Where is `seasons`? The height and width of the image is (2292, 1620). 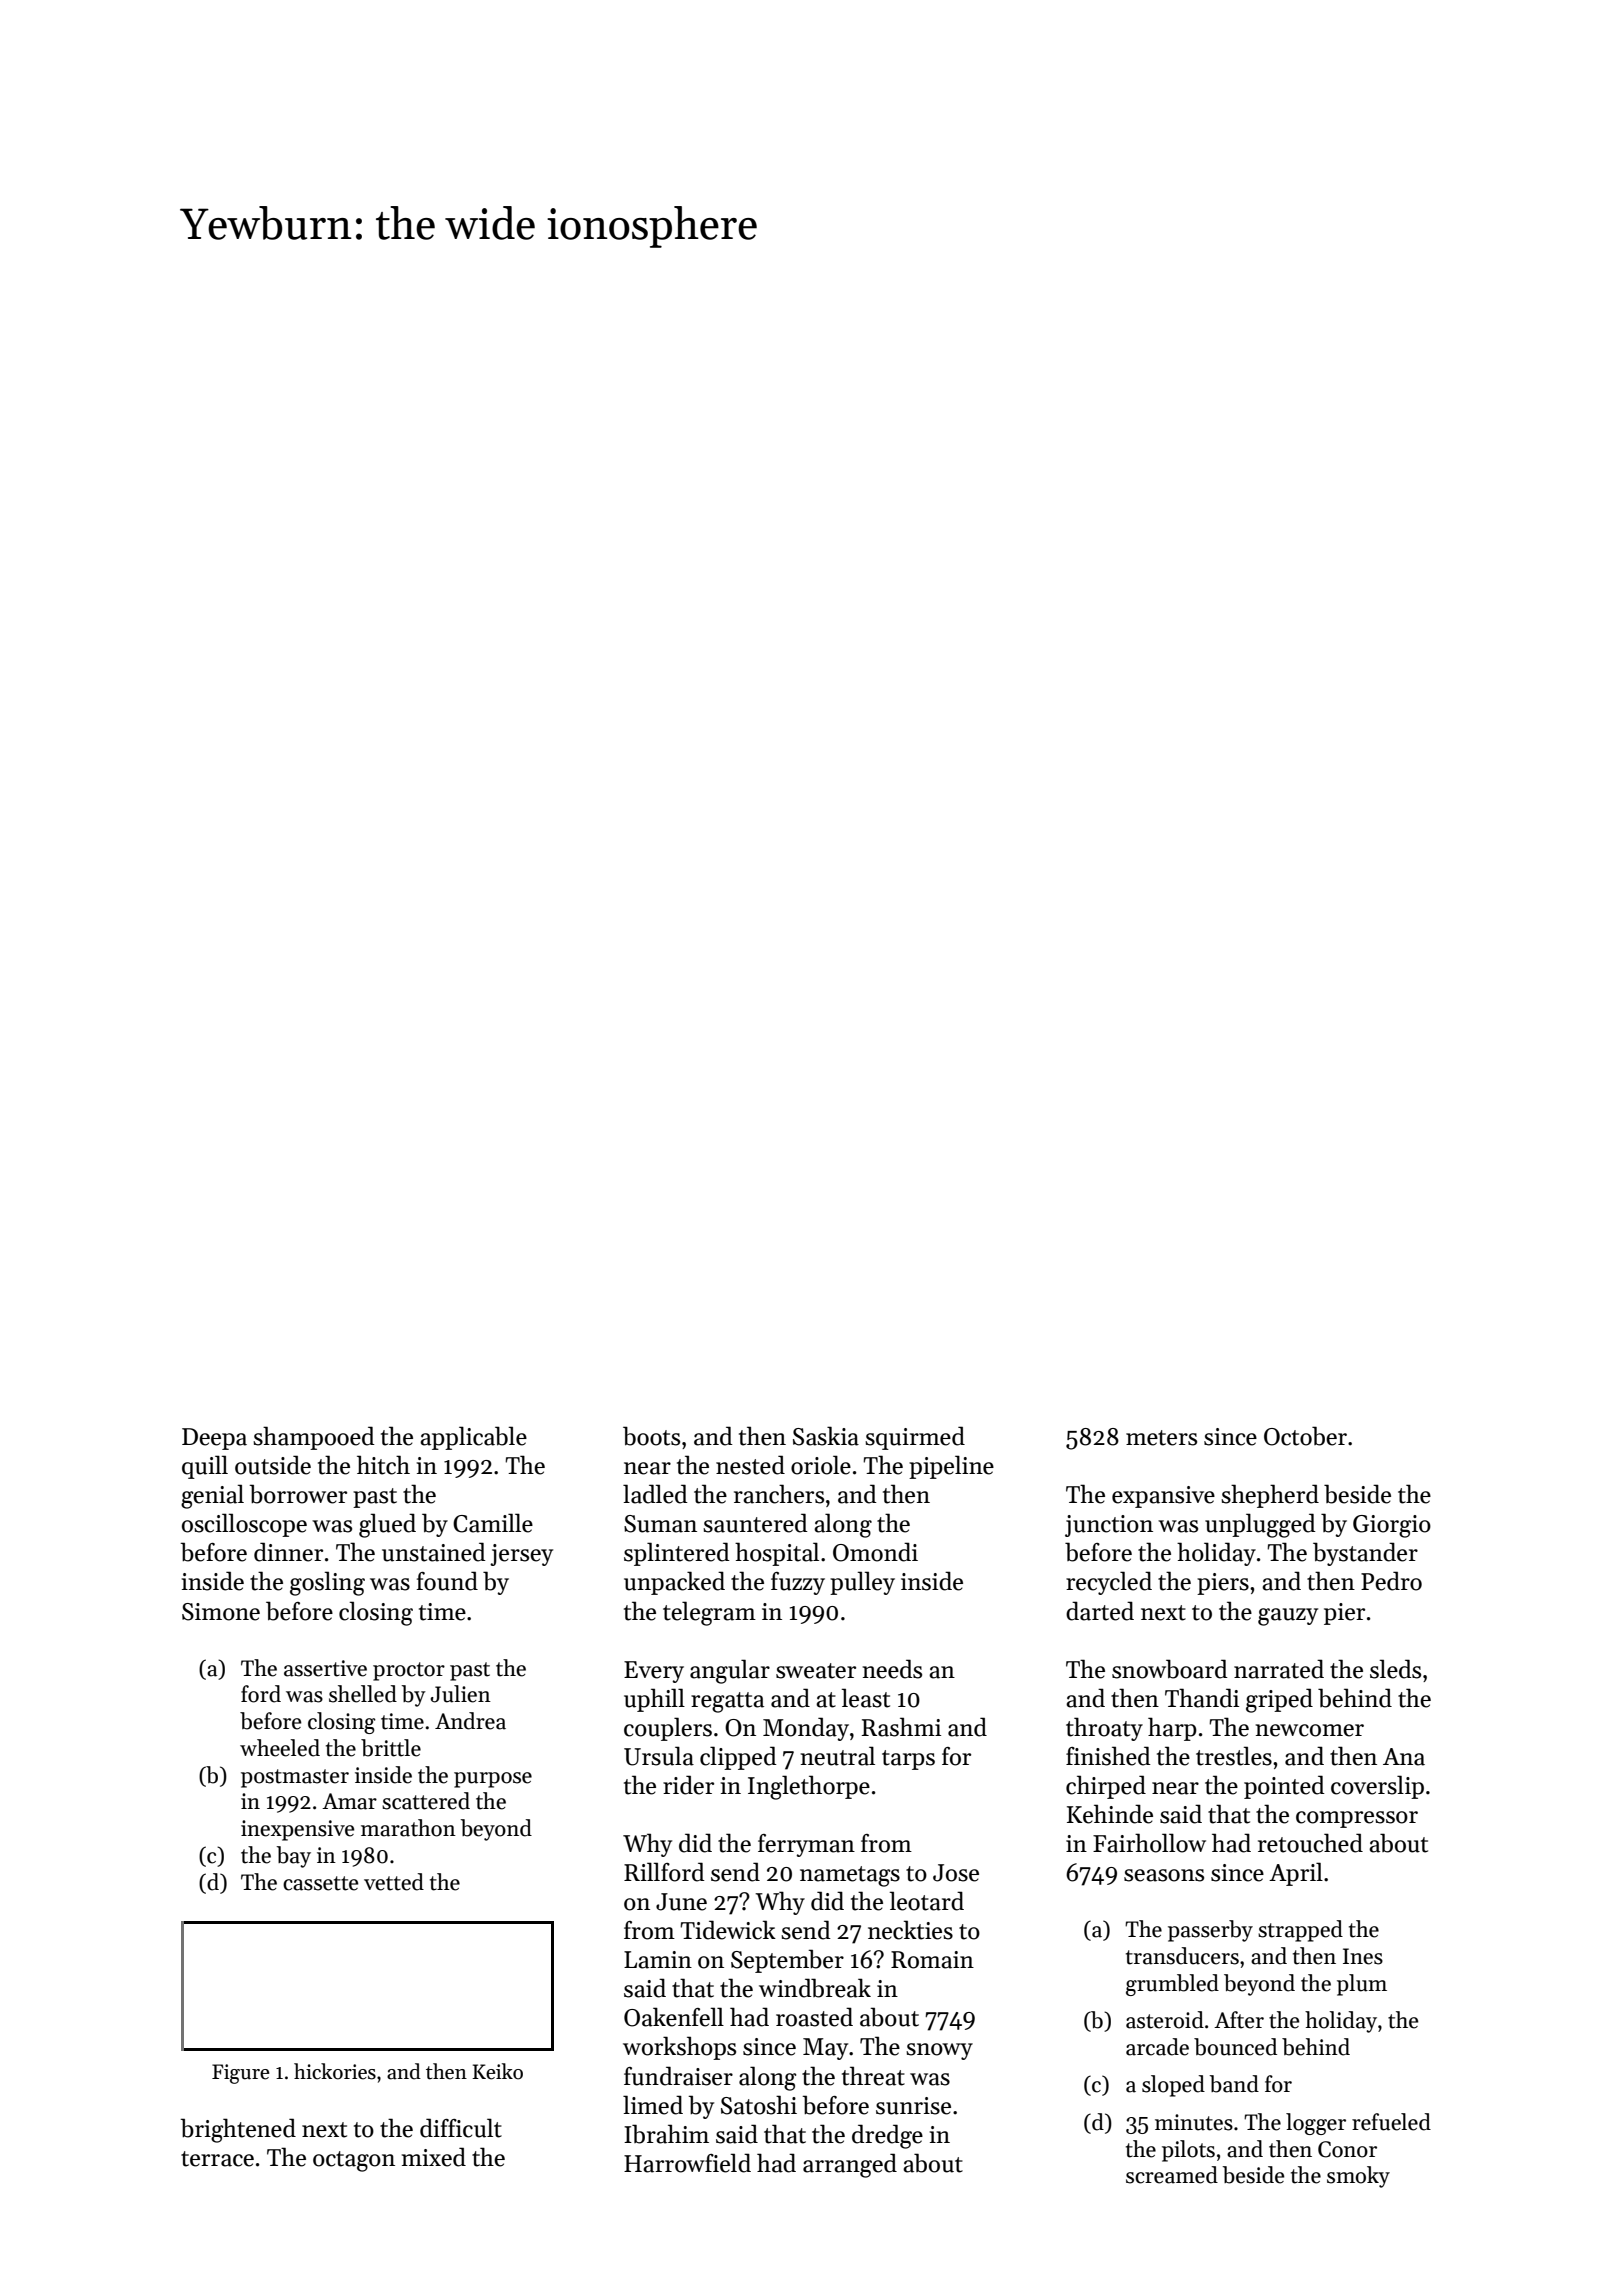
seasons is located at coordinates (1164, 1875).
